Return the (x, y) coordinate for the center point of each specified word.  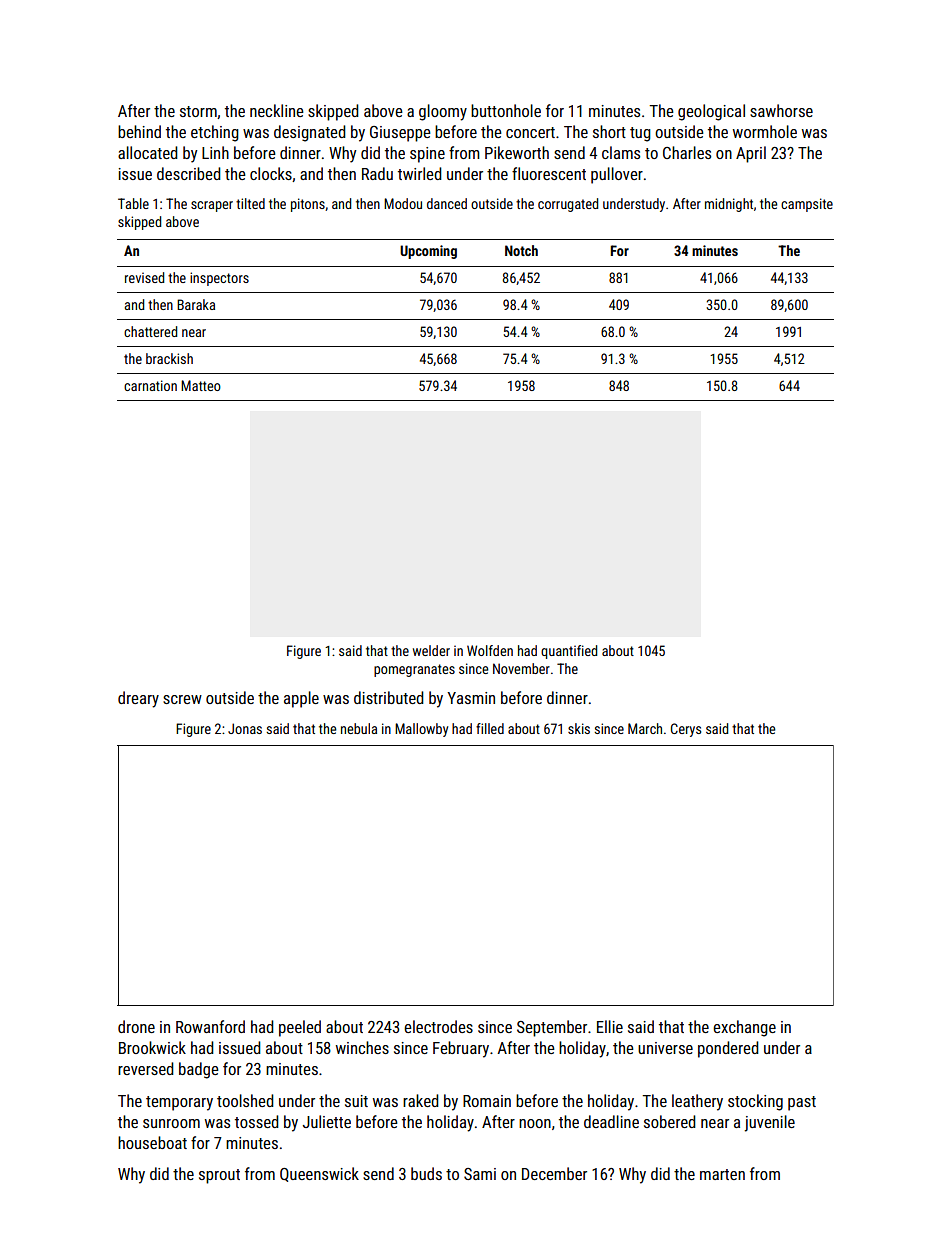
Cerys (686, 730)
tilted (250, 203)
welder (431, 650)
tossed (256, 1121)
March (645, 728)
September (552, 1028)
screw (182, 699)
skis (579, 728)
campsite (807, 205)
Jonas (245, 728)
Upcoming (428, 252)
